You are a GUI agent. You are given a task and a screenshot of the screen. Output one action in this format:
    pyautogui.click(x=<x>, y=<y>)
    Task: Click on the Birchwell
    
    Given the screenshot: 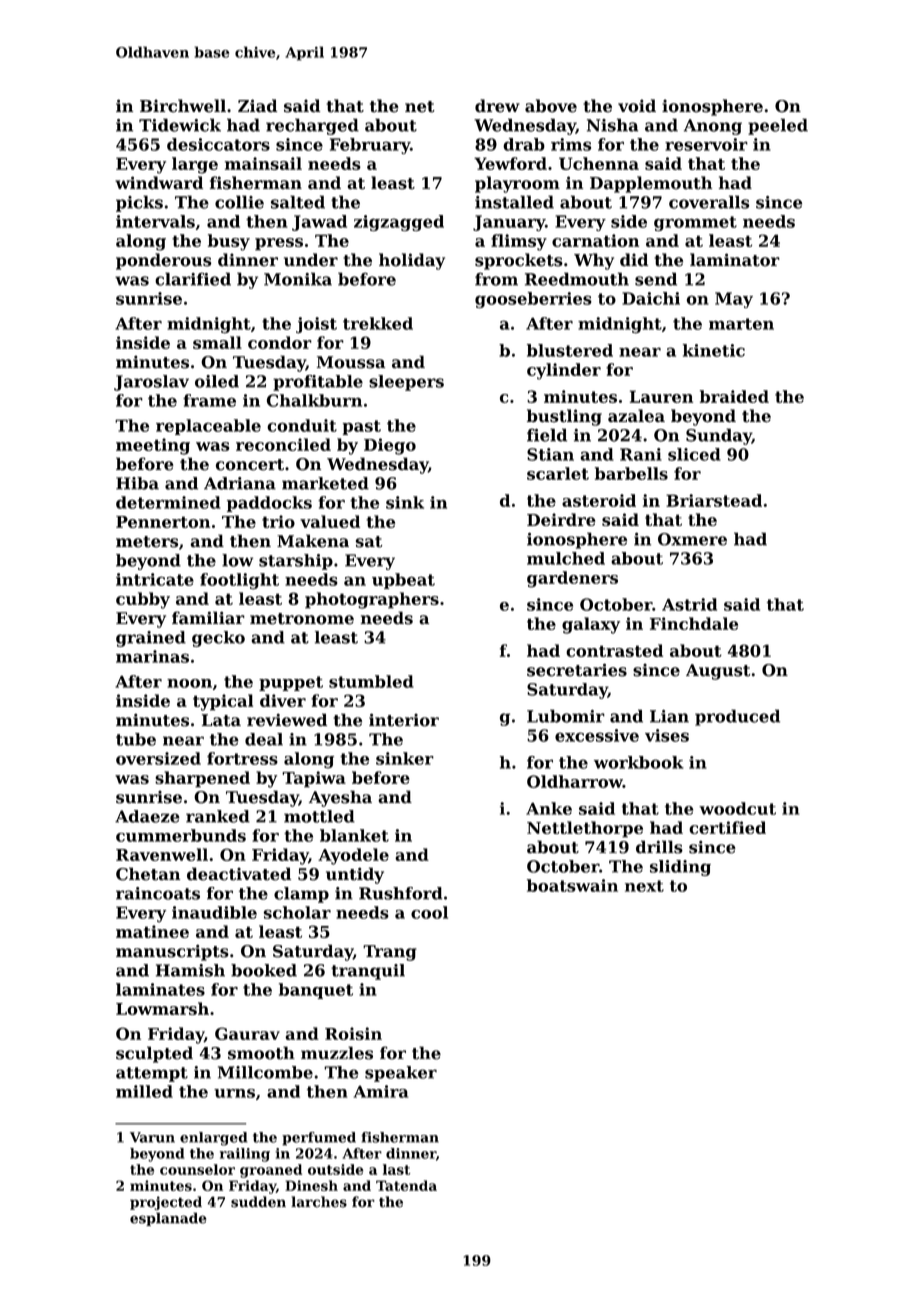 What is the action you would take?
    pyautogui.click(x=183, y=106)
